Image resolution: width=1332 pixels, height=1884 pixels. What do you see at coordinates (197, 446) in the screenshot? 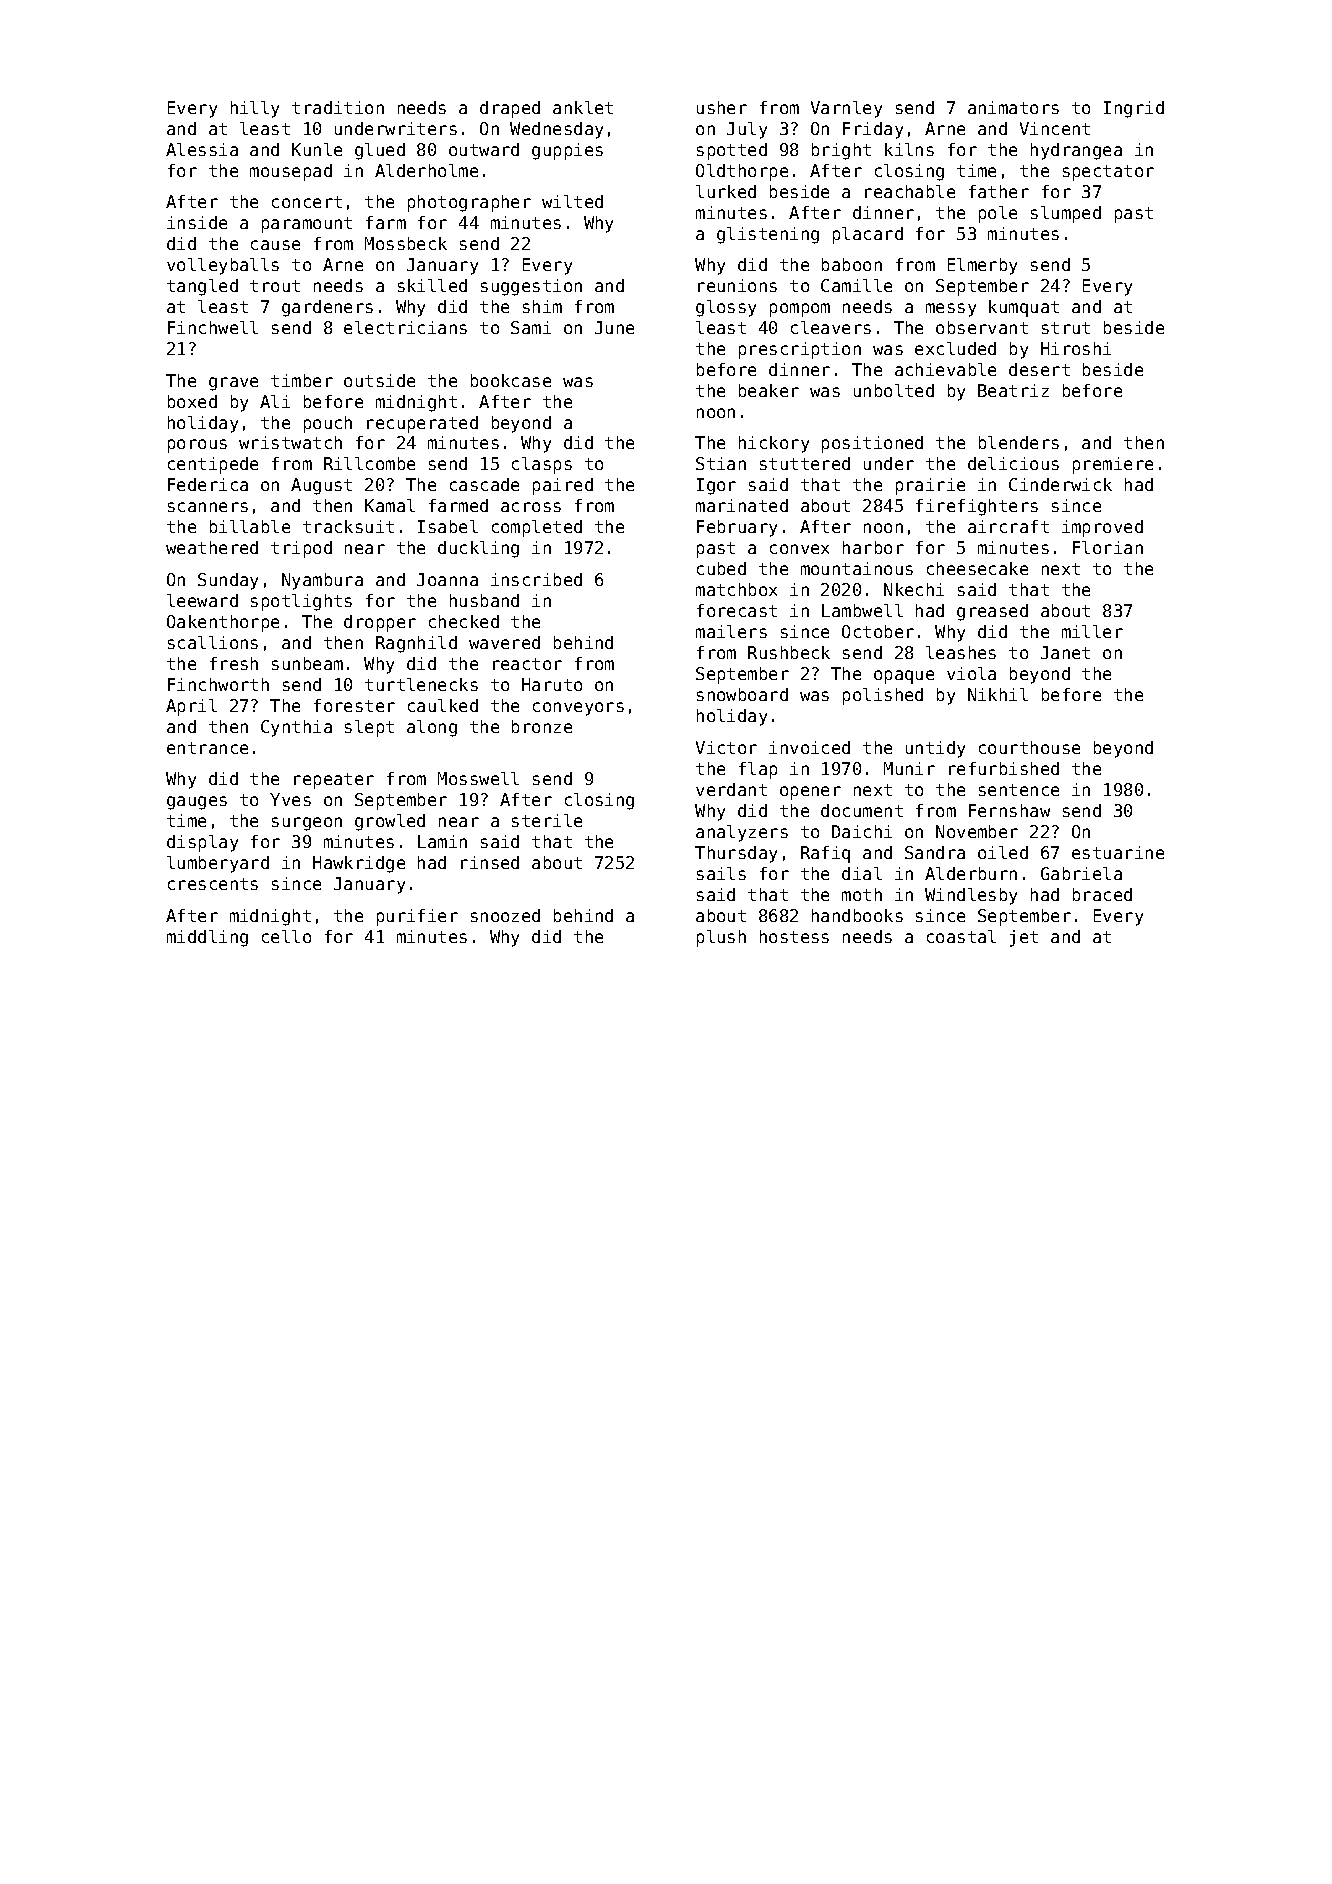
I see `porous` at bounding box center [197, 446].
